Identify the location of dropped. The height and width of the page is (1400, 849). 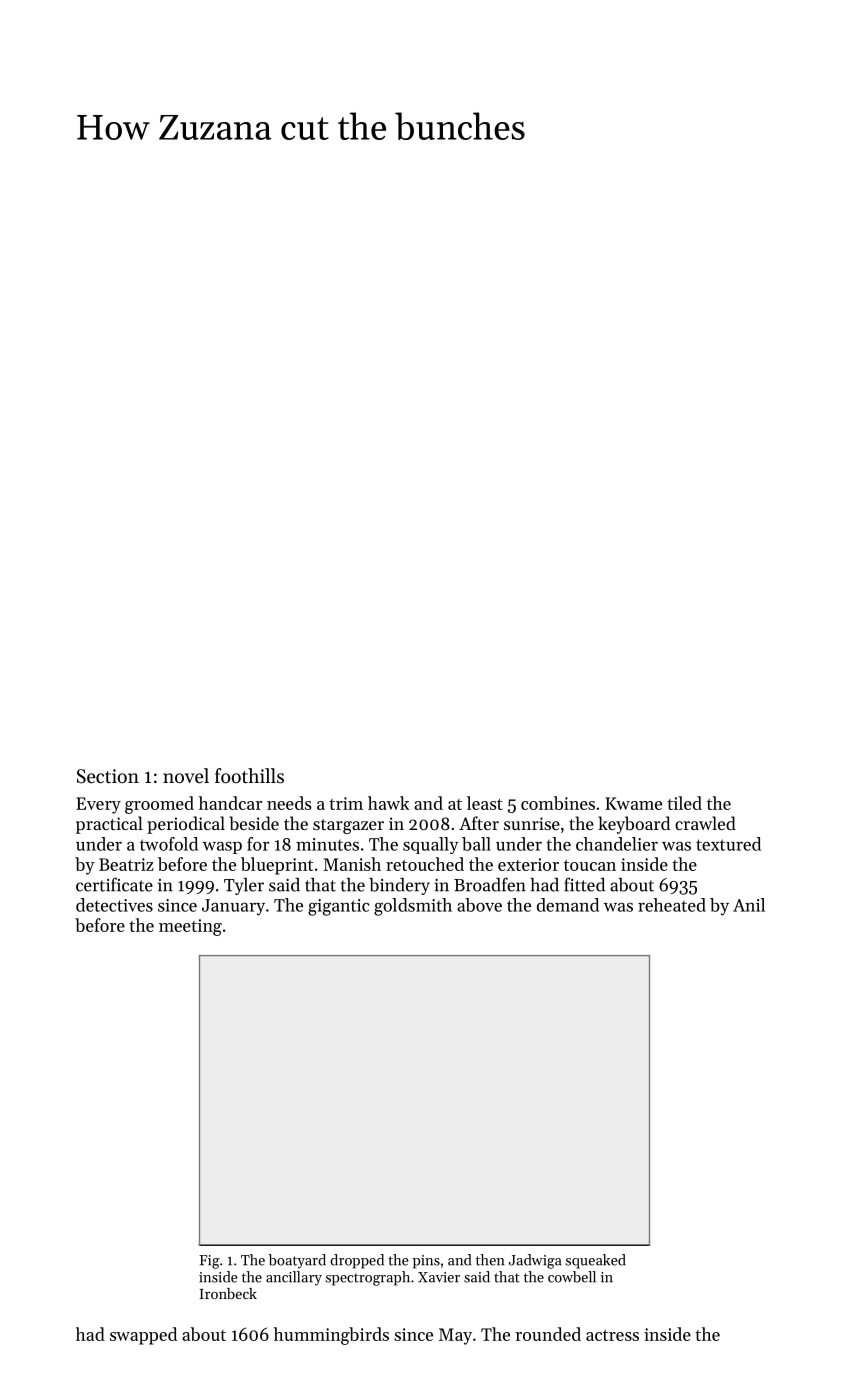
(357, 1261).
